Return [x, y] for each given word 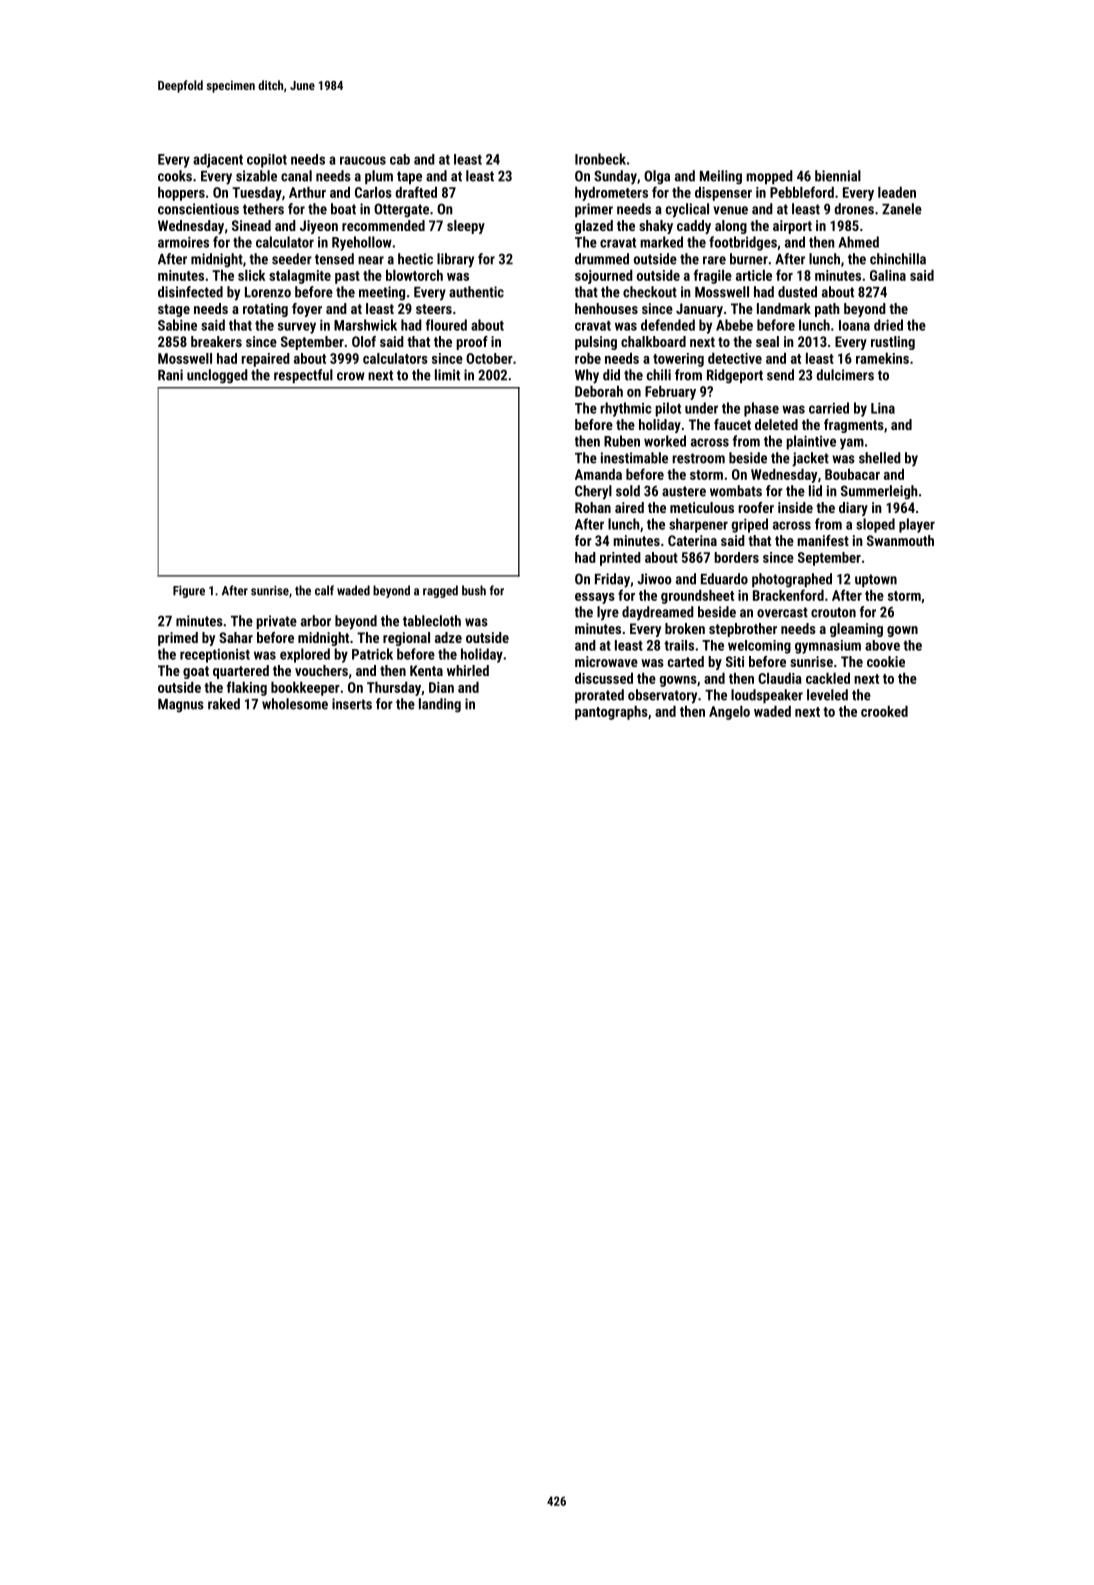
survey [297, 328]
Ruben [622, 441]
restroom [698, 458]
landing [440, 705]
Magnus [181, 705]
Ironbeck [600, 159]
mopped [769, 177]
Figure [189, 591]
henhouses [606, 308]
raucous [363, 160]
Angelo [729, 712]
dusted [797, 292]
